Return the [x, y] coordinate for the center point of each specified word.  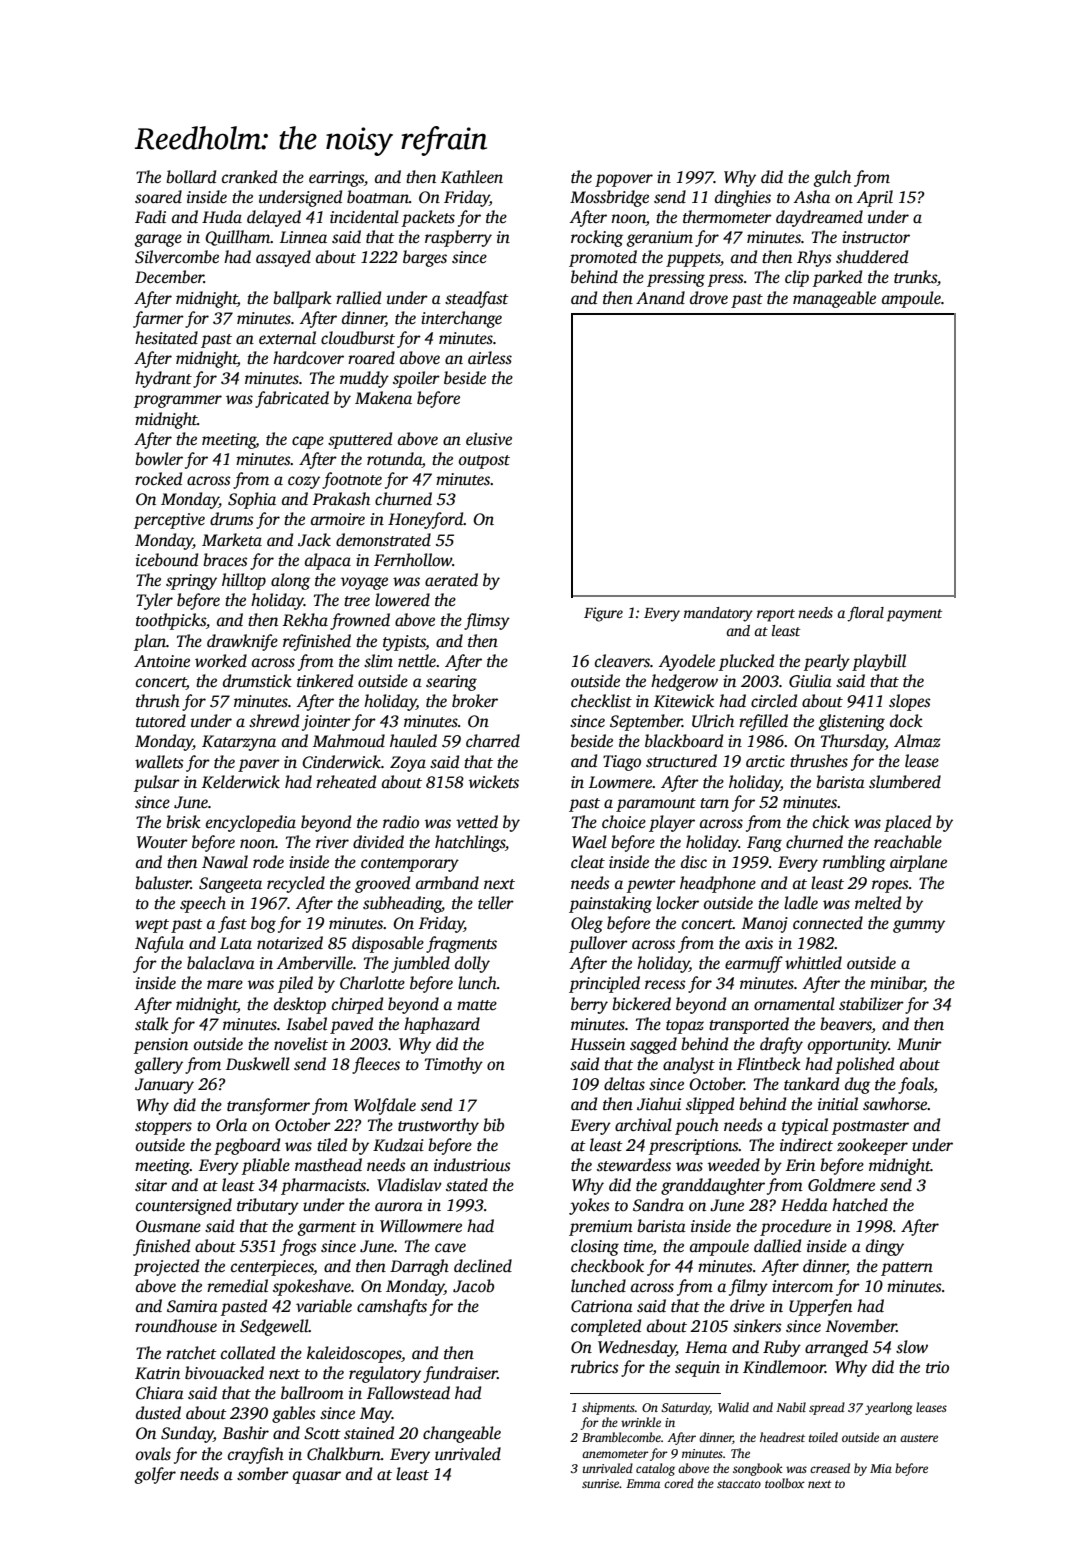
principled [604, 984]
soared [158, 197]
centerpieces [272, 1268]
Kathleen [472, 177]
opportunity [848, 1046]
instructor [876, 237]
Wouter [162, 842]
